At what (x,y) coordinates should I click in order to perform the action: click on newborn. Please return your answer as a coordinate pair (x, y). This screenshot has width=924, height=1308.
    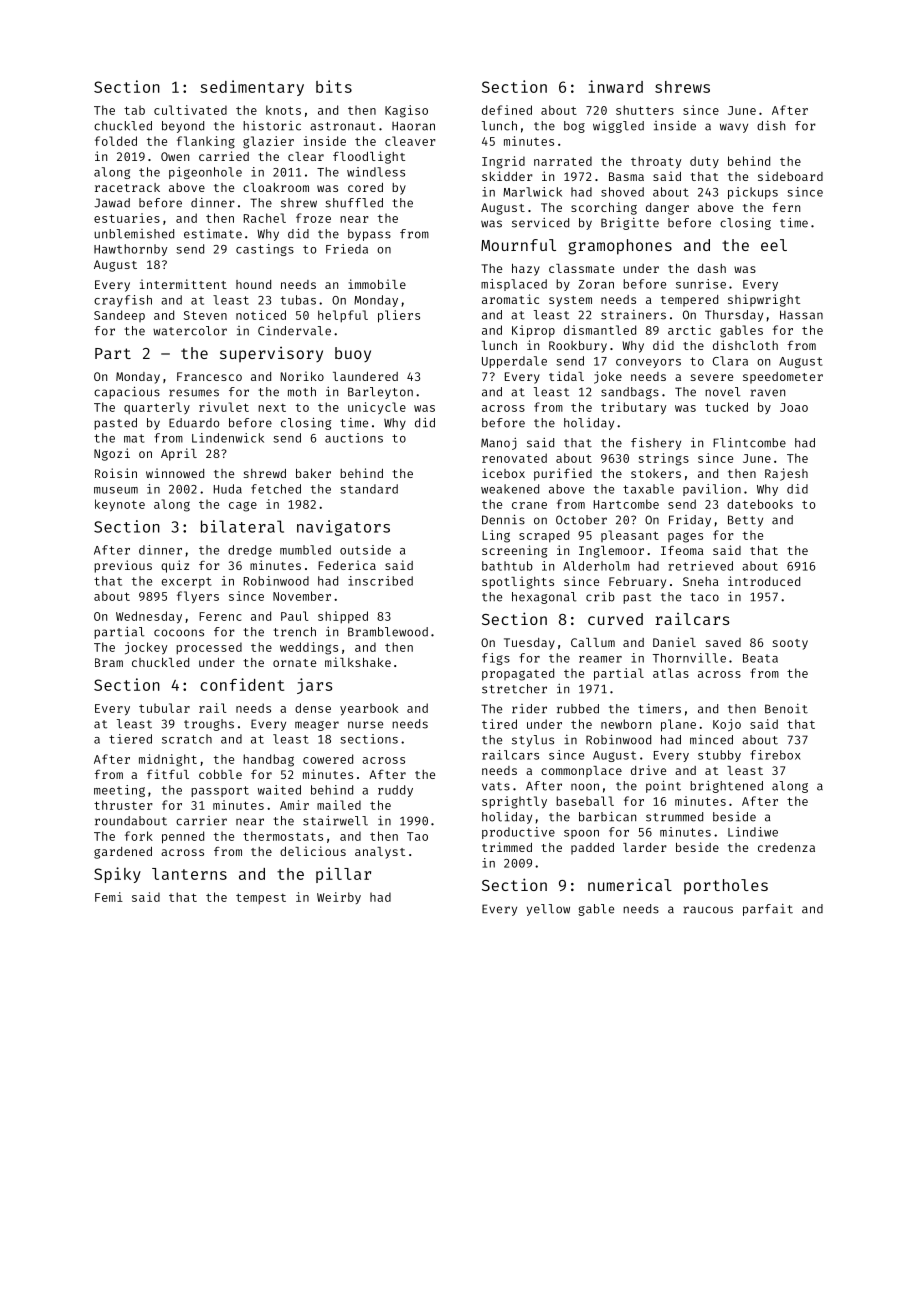
    Looking at the image, I should click on (626, 724).
